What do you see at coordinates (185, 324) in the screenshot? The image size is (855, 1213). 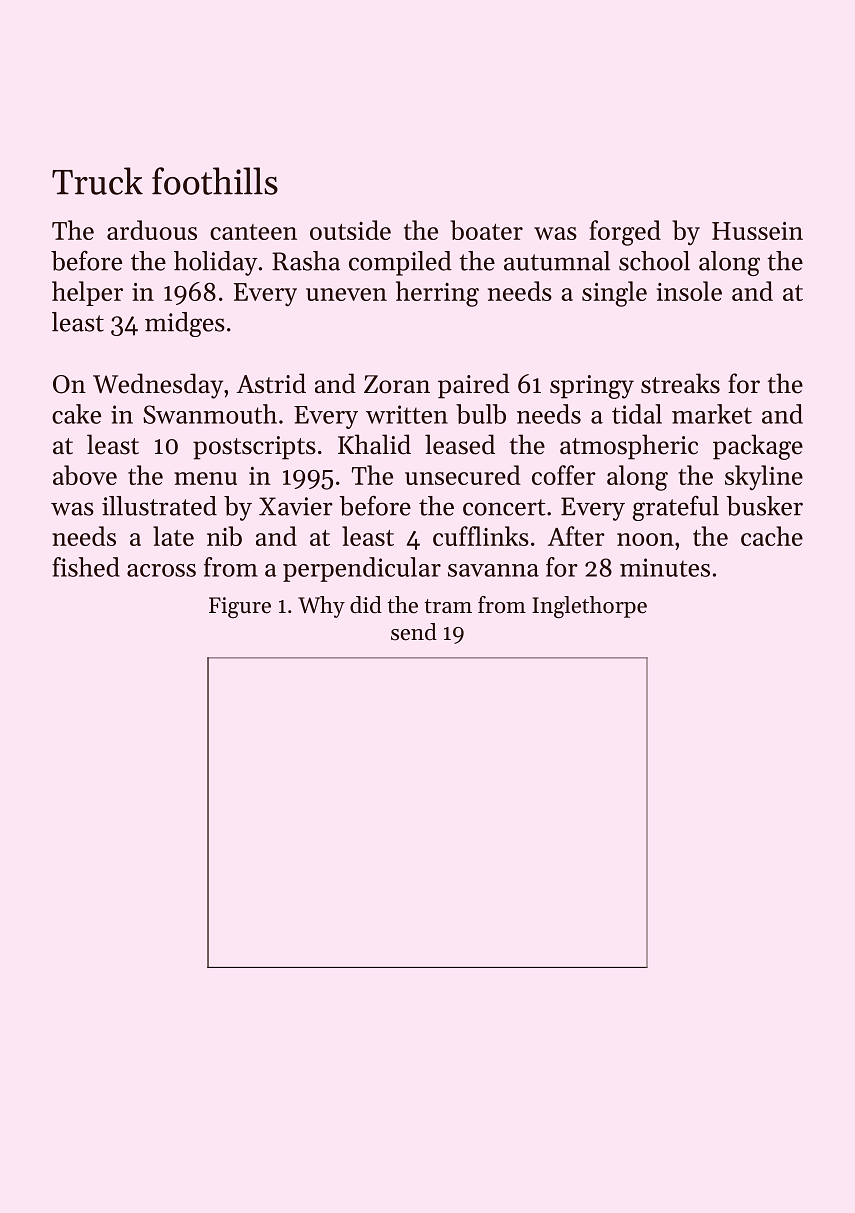 I see `midges` at bounding box center [185, 324].
